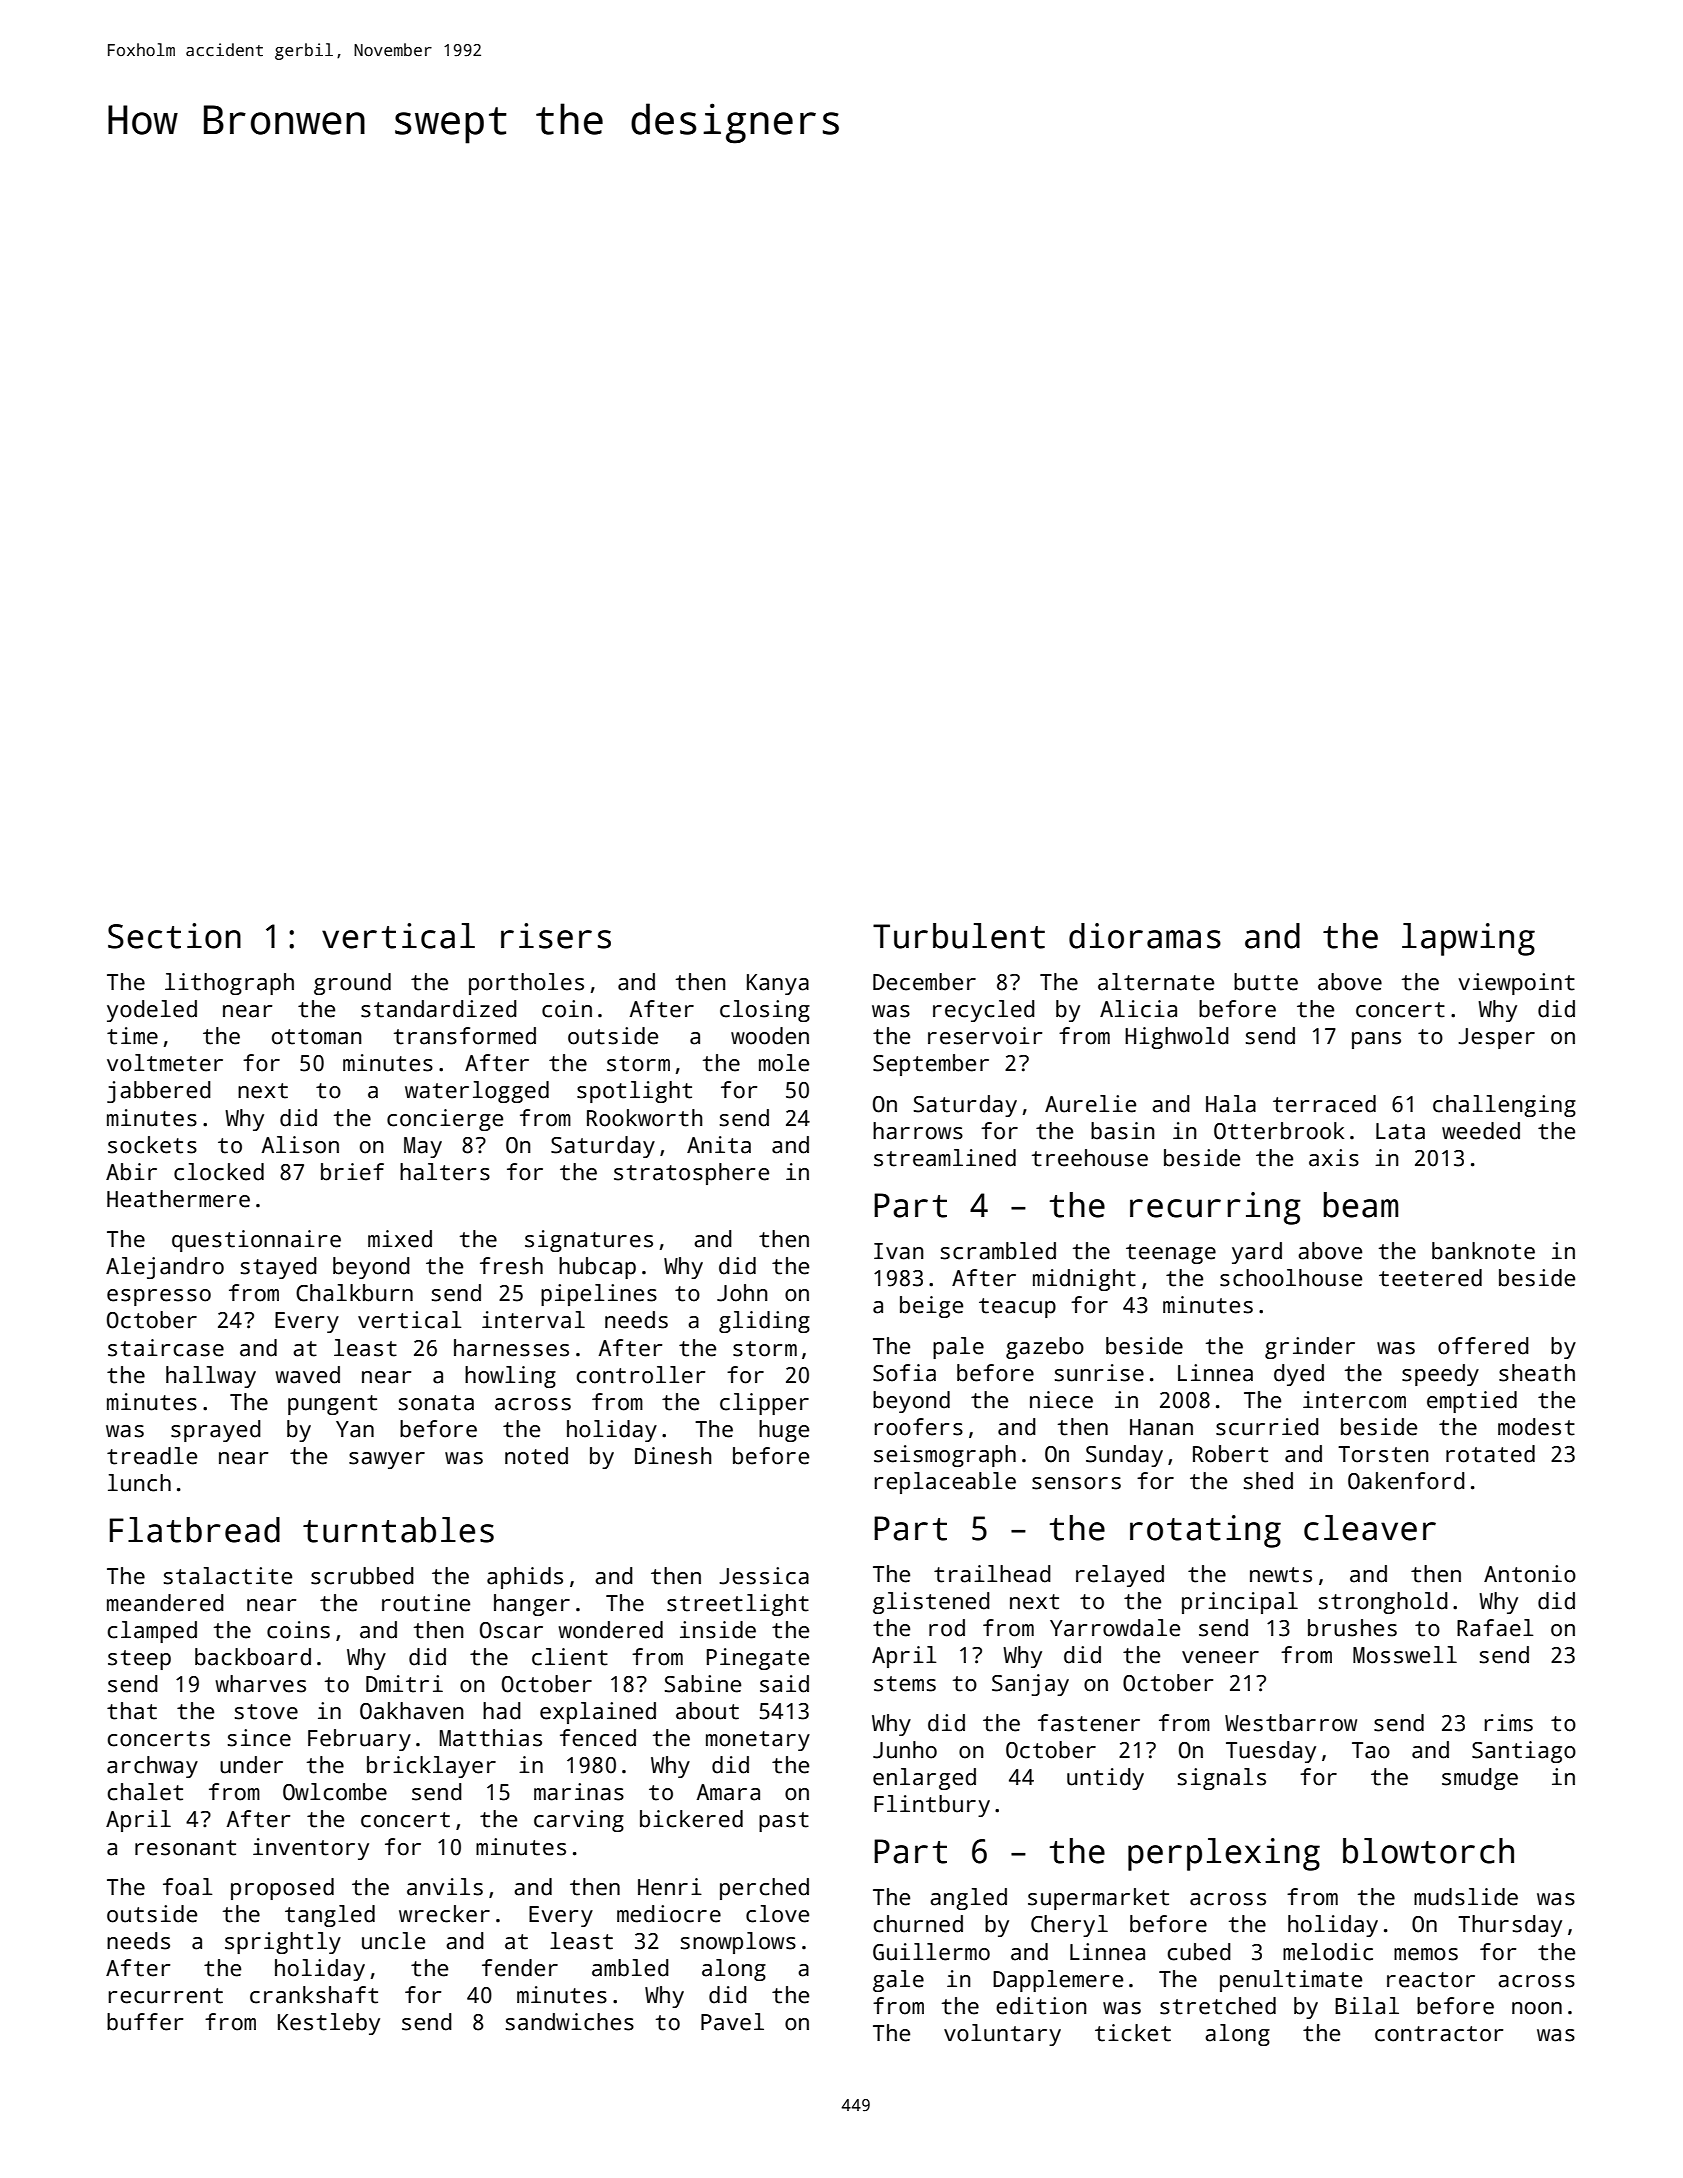 The width and height of the screenshot is (1683, 2178). I want to click on lapwing, so click(1468, 939).
